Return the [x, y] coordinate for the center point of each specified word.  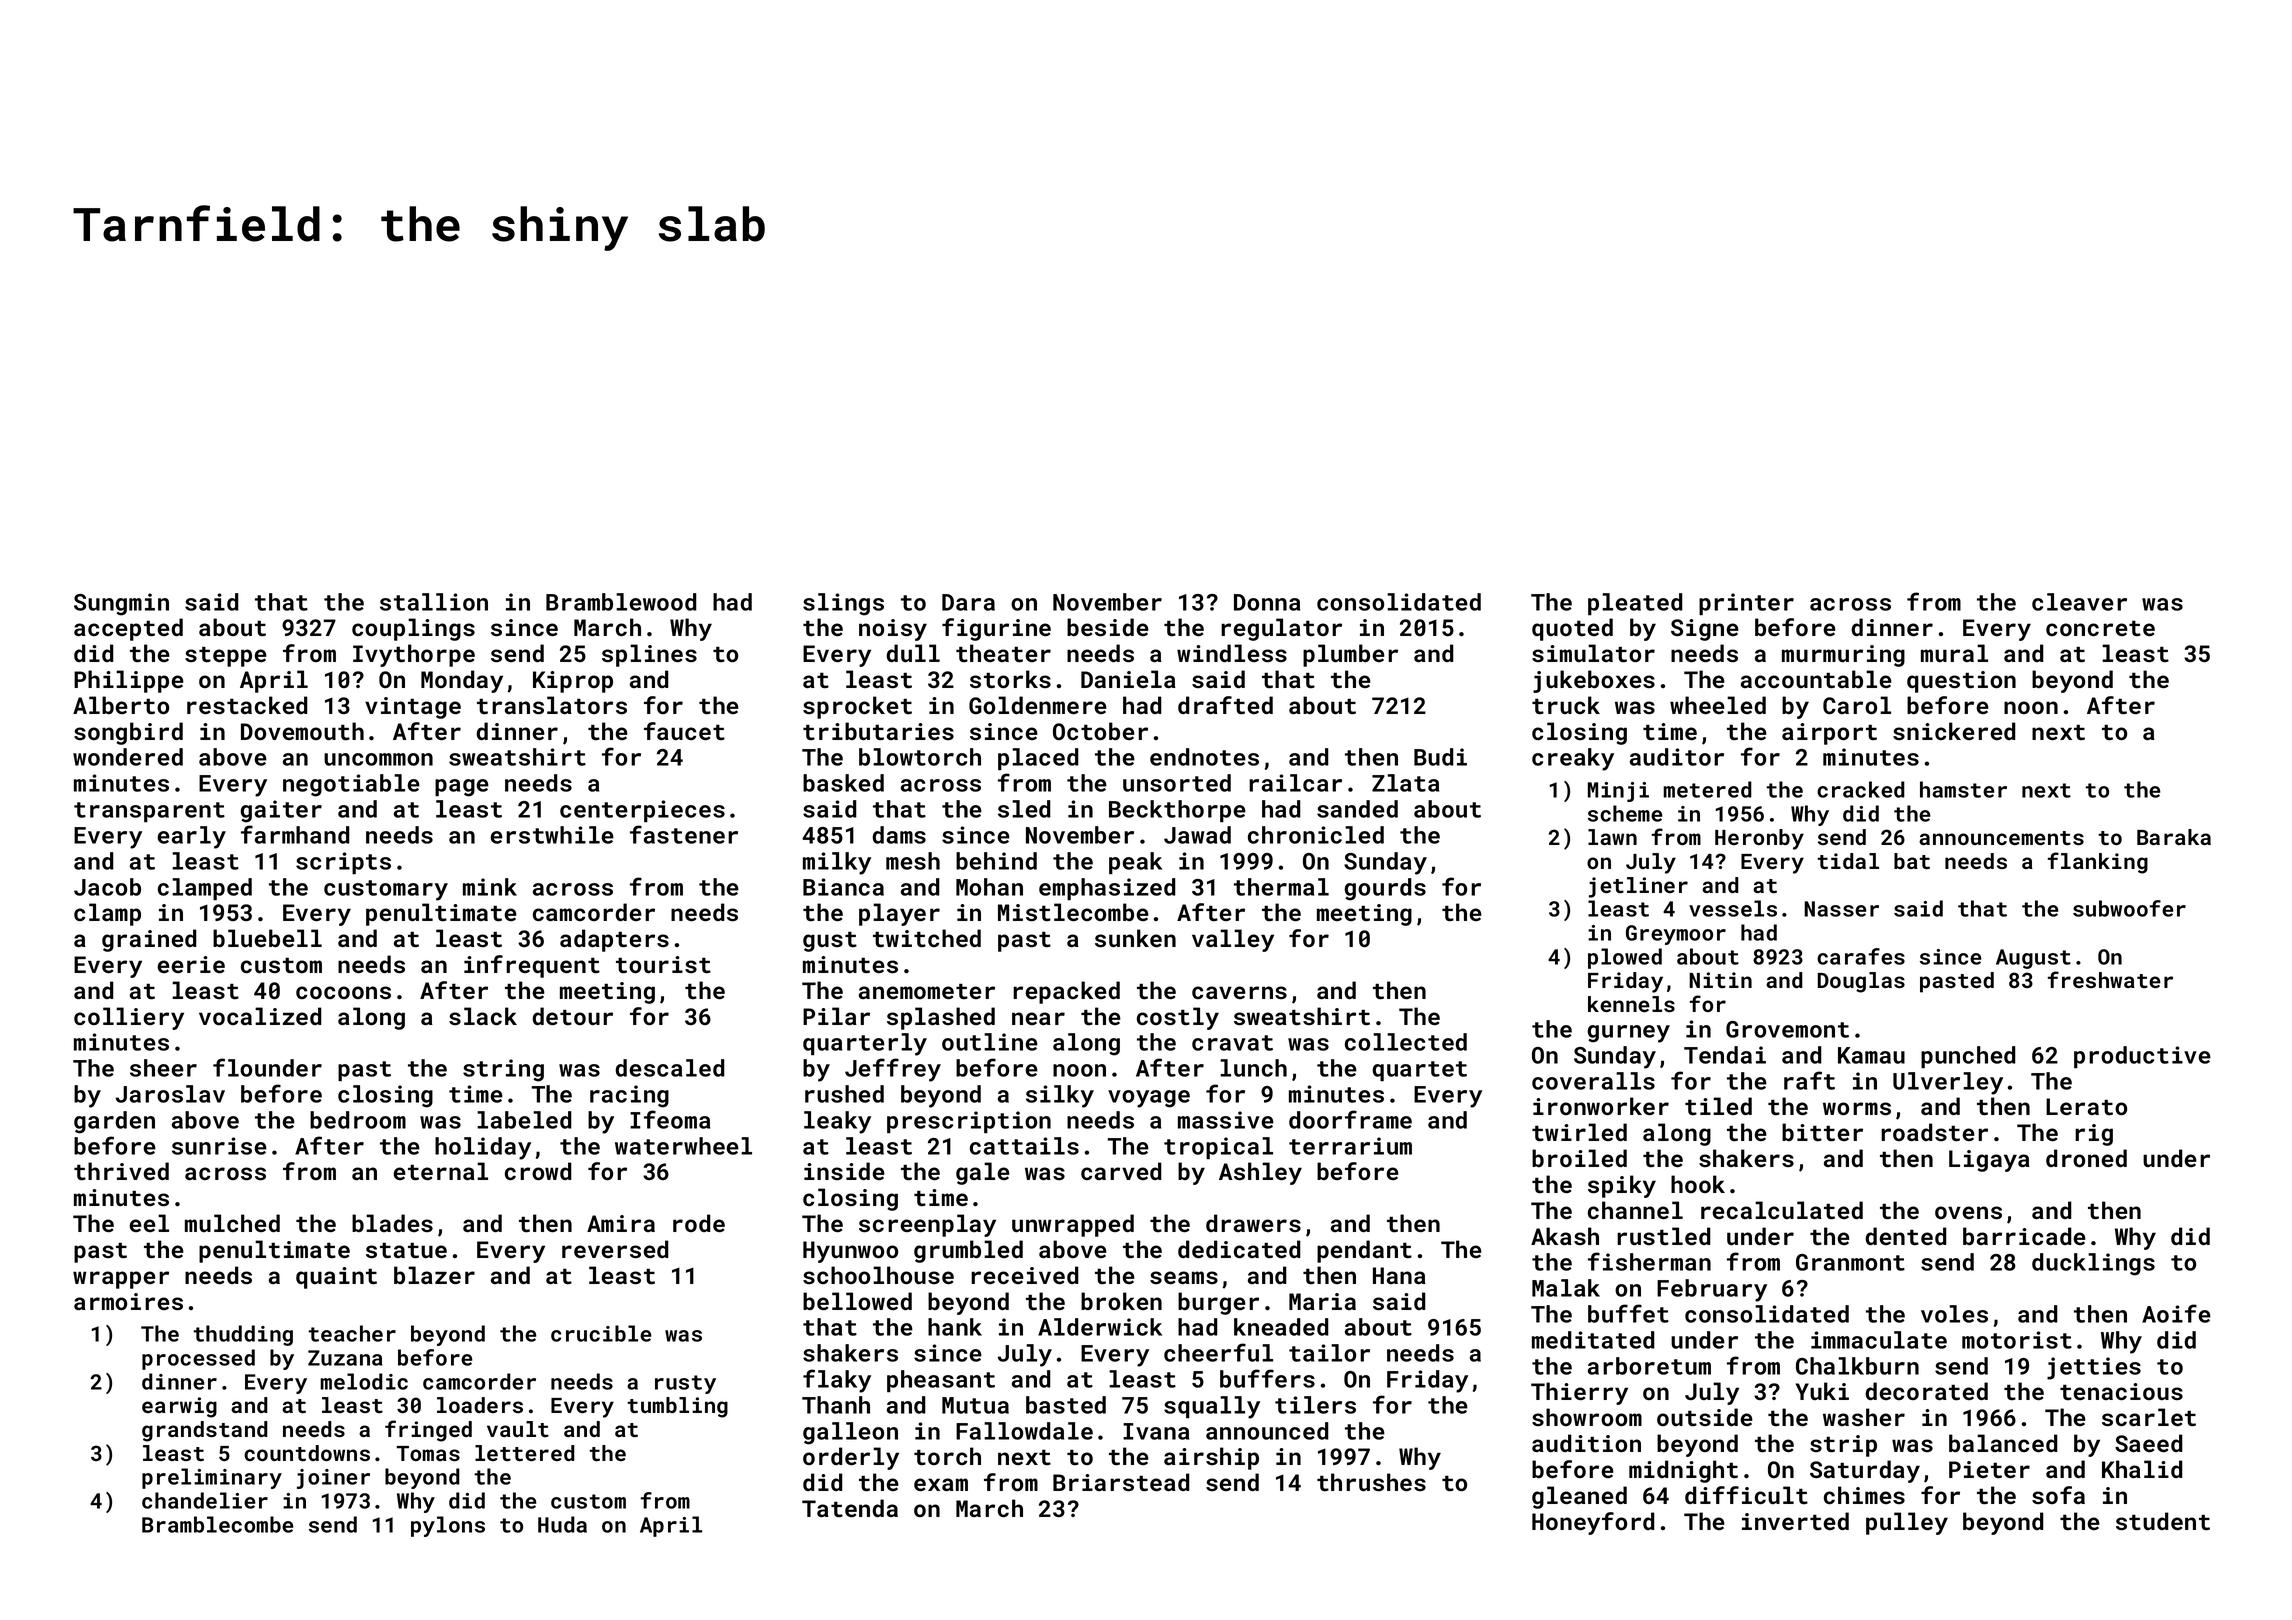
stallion [434, 602]
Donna [1267, 602]
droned [2086, 1158]
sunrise [219, 1146]
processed [198, 1359]
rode [699, 1223]
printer [1746, 604]
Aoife [2176, 1313]
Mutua [975, 1405]
